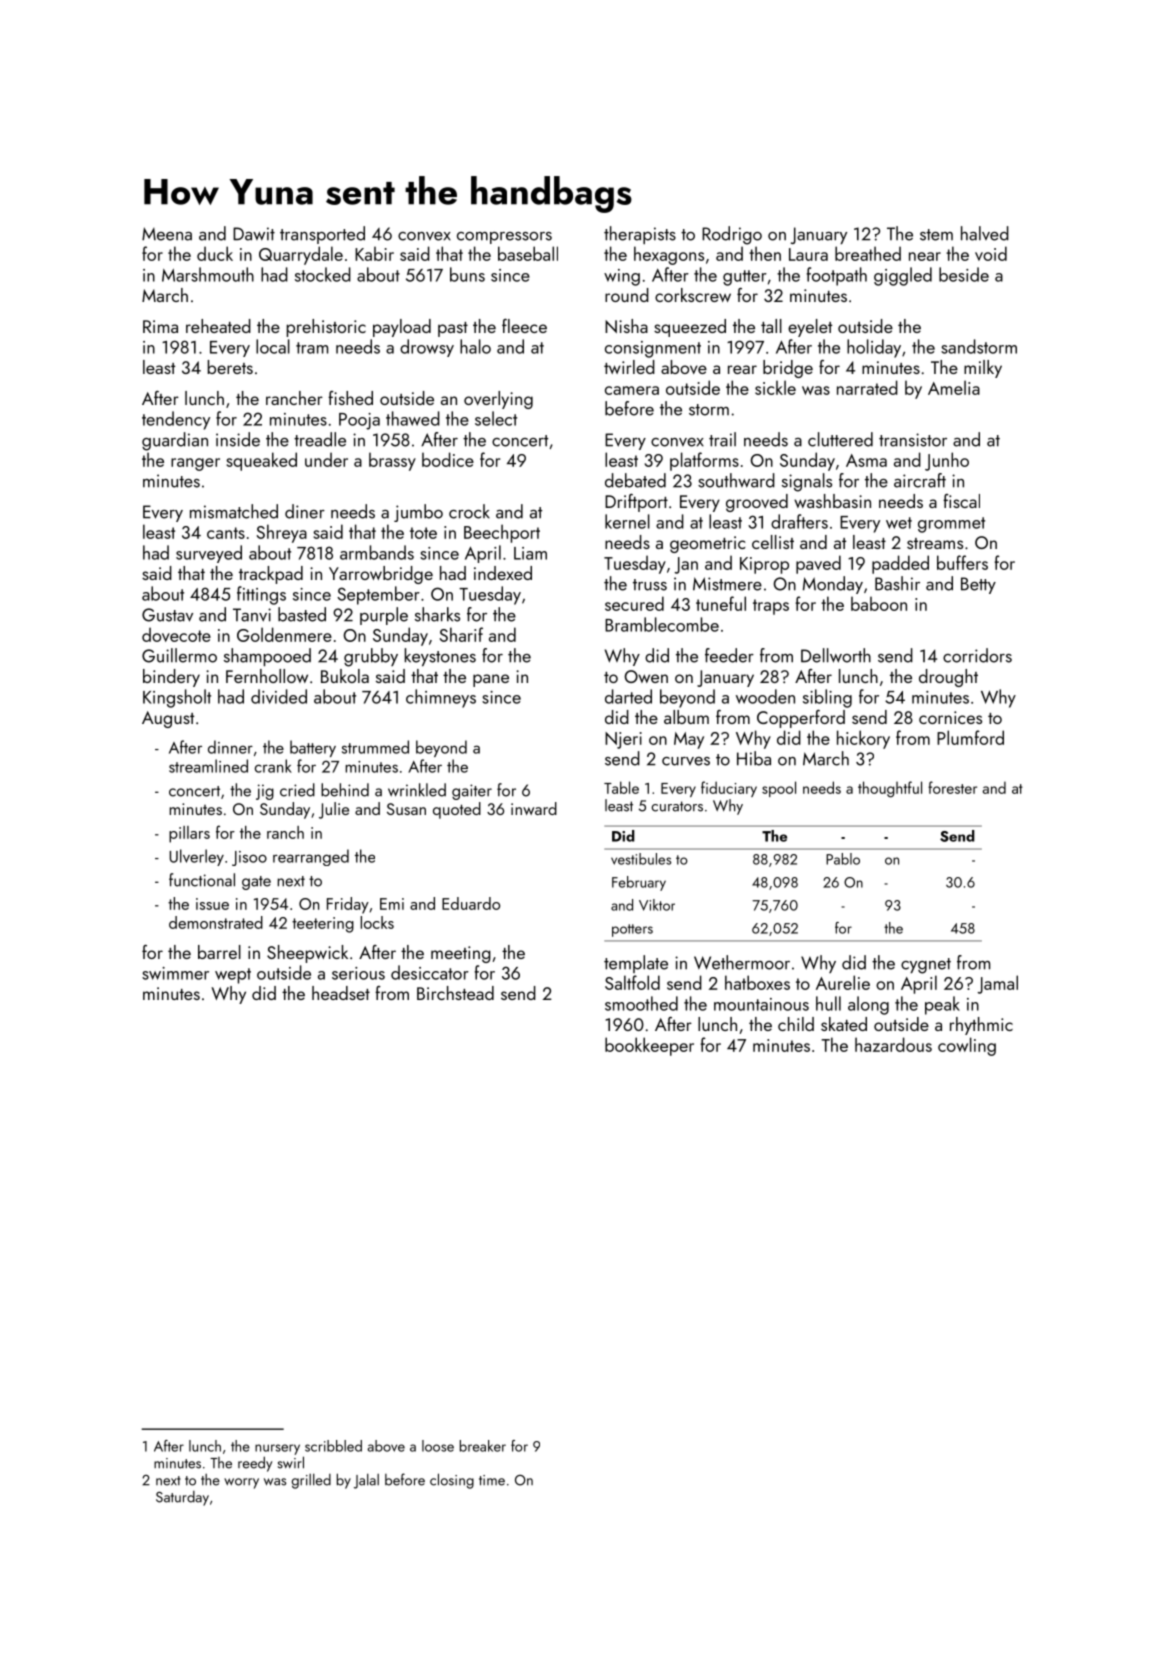 The width and height of the screenshot is (1165, 1654). Describe the element at coordinates (636, 964) in the screenshot. I see `template` at that location.
